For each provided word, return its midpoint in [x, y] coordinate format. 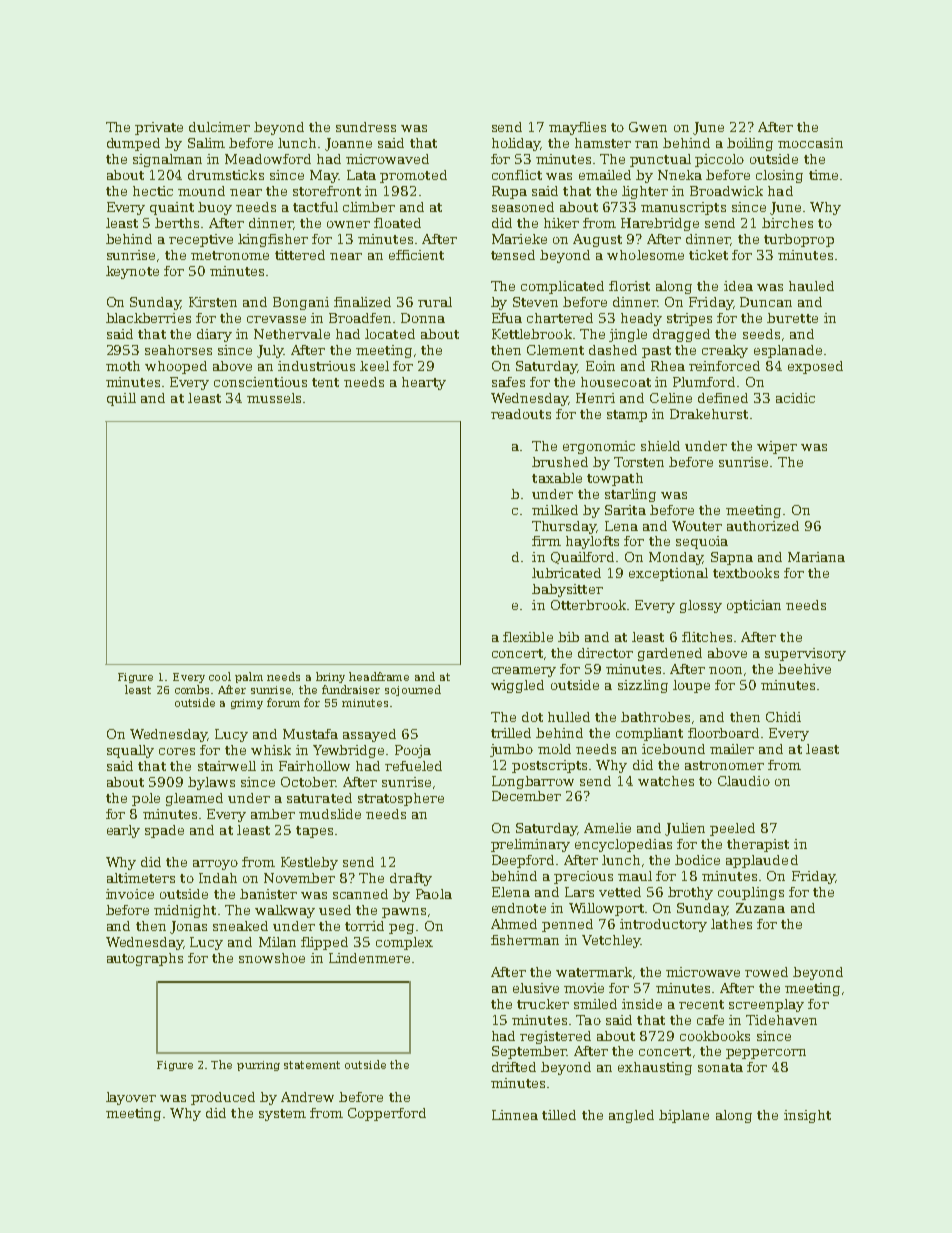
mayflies [577, 128]
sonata [720, 1067]
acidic [795, 398]
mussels [274, 398]
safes [508, 382]
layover [131, 1098]
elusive [536, 988]
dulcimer [219, 127]
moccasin [810, 143]
